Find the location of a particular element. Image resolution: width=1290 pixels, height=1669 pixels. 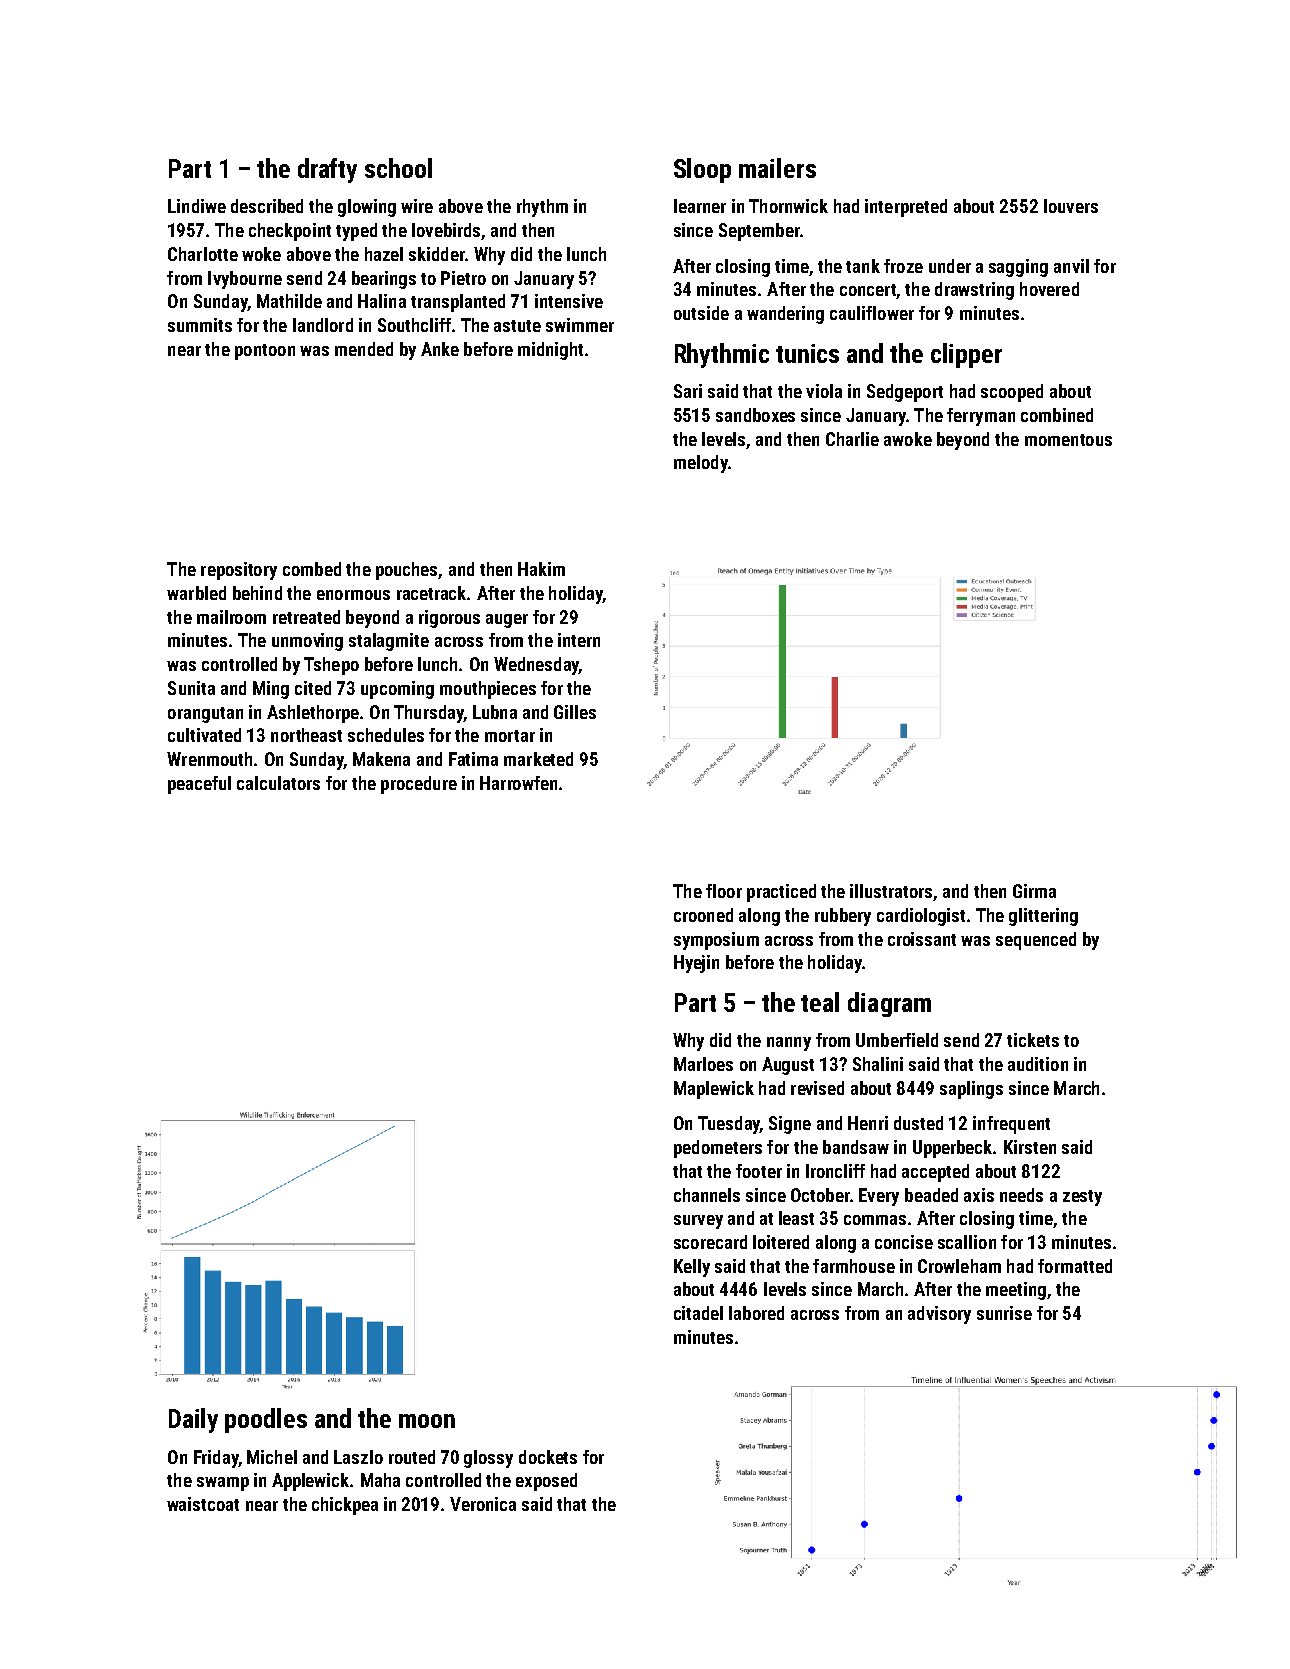

Harrowfen is located at coordinates (518, 783).
